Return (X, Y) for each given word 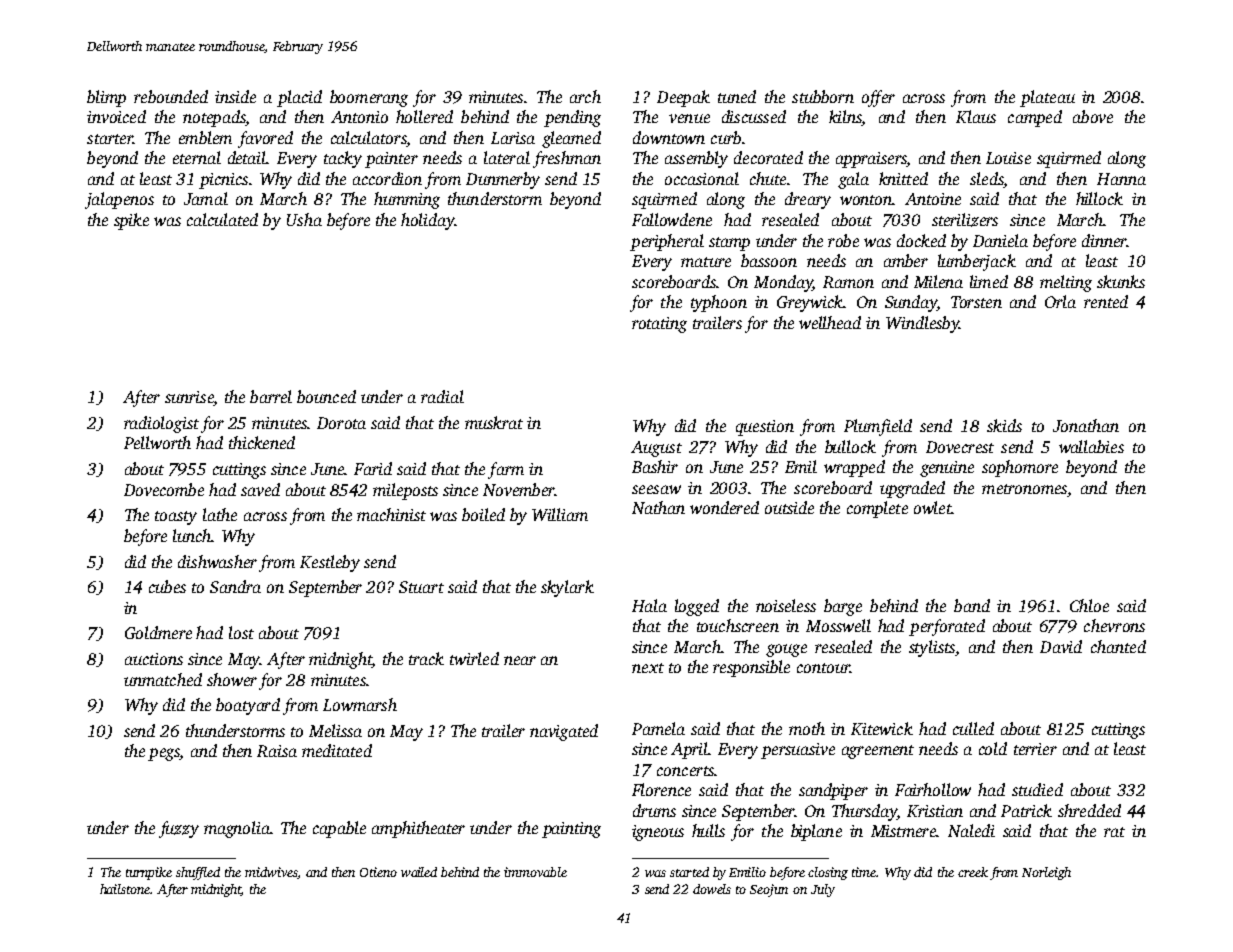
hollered (424, 116)
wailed (419, 872)
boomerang (369, 98)
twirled (474, 658)
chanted (1118, 646)
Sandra (235, 586)
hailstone (125, 889)
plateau (1047, 98)
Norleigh (1046, 873)
